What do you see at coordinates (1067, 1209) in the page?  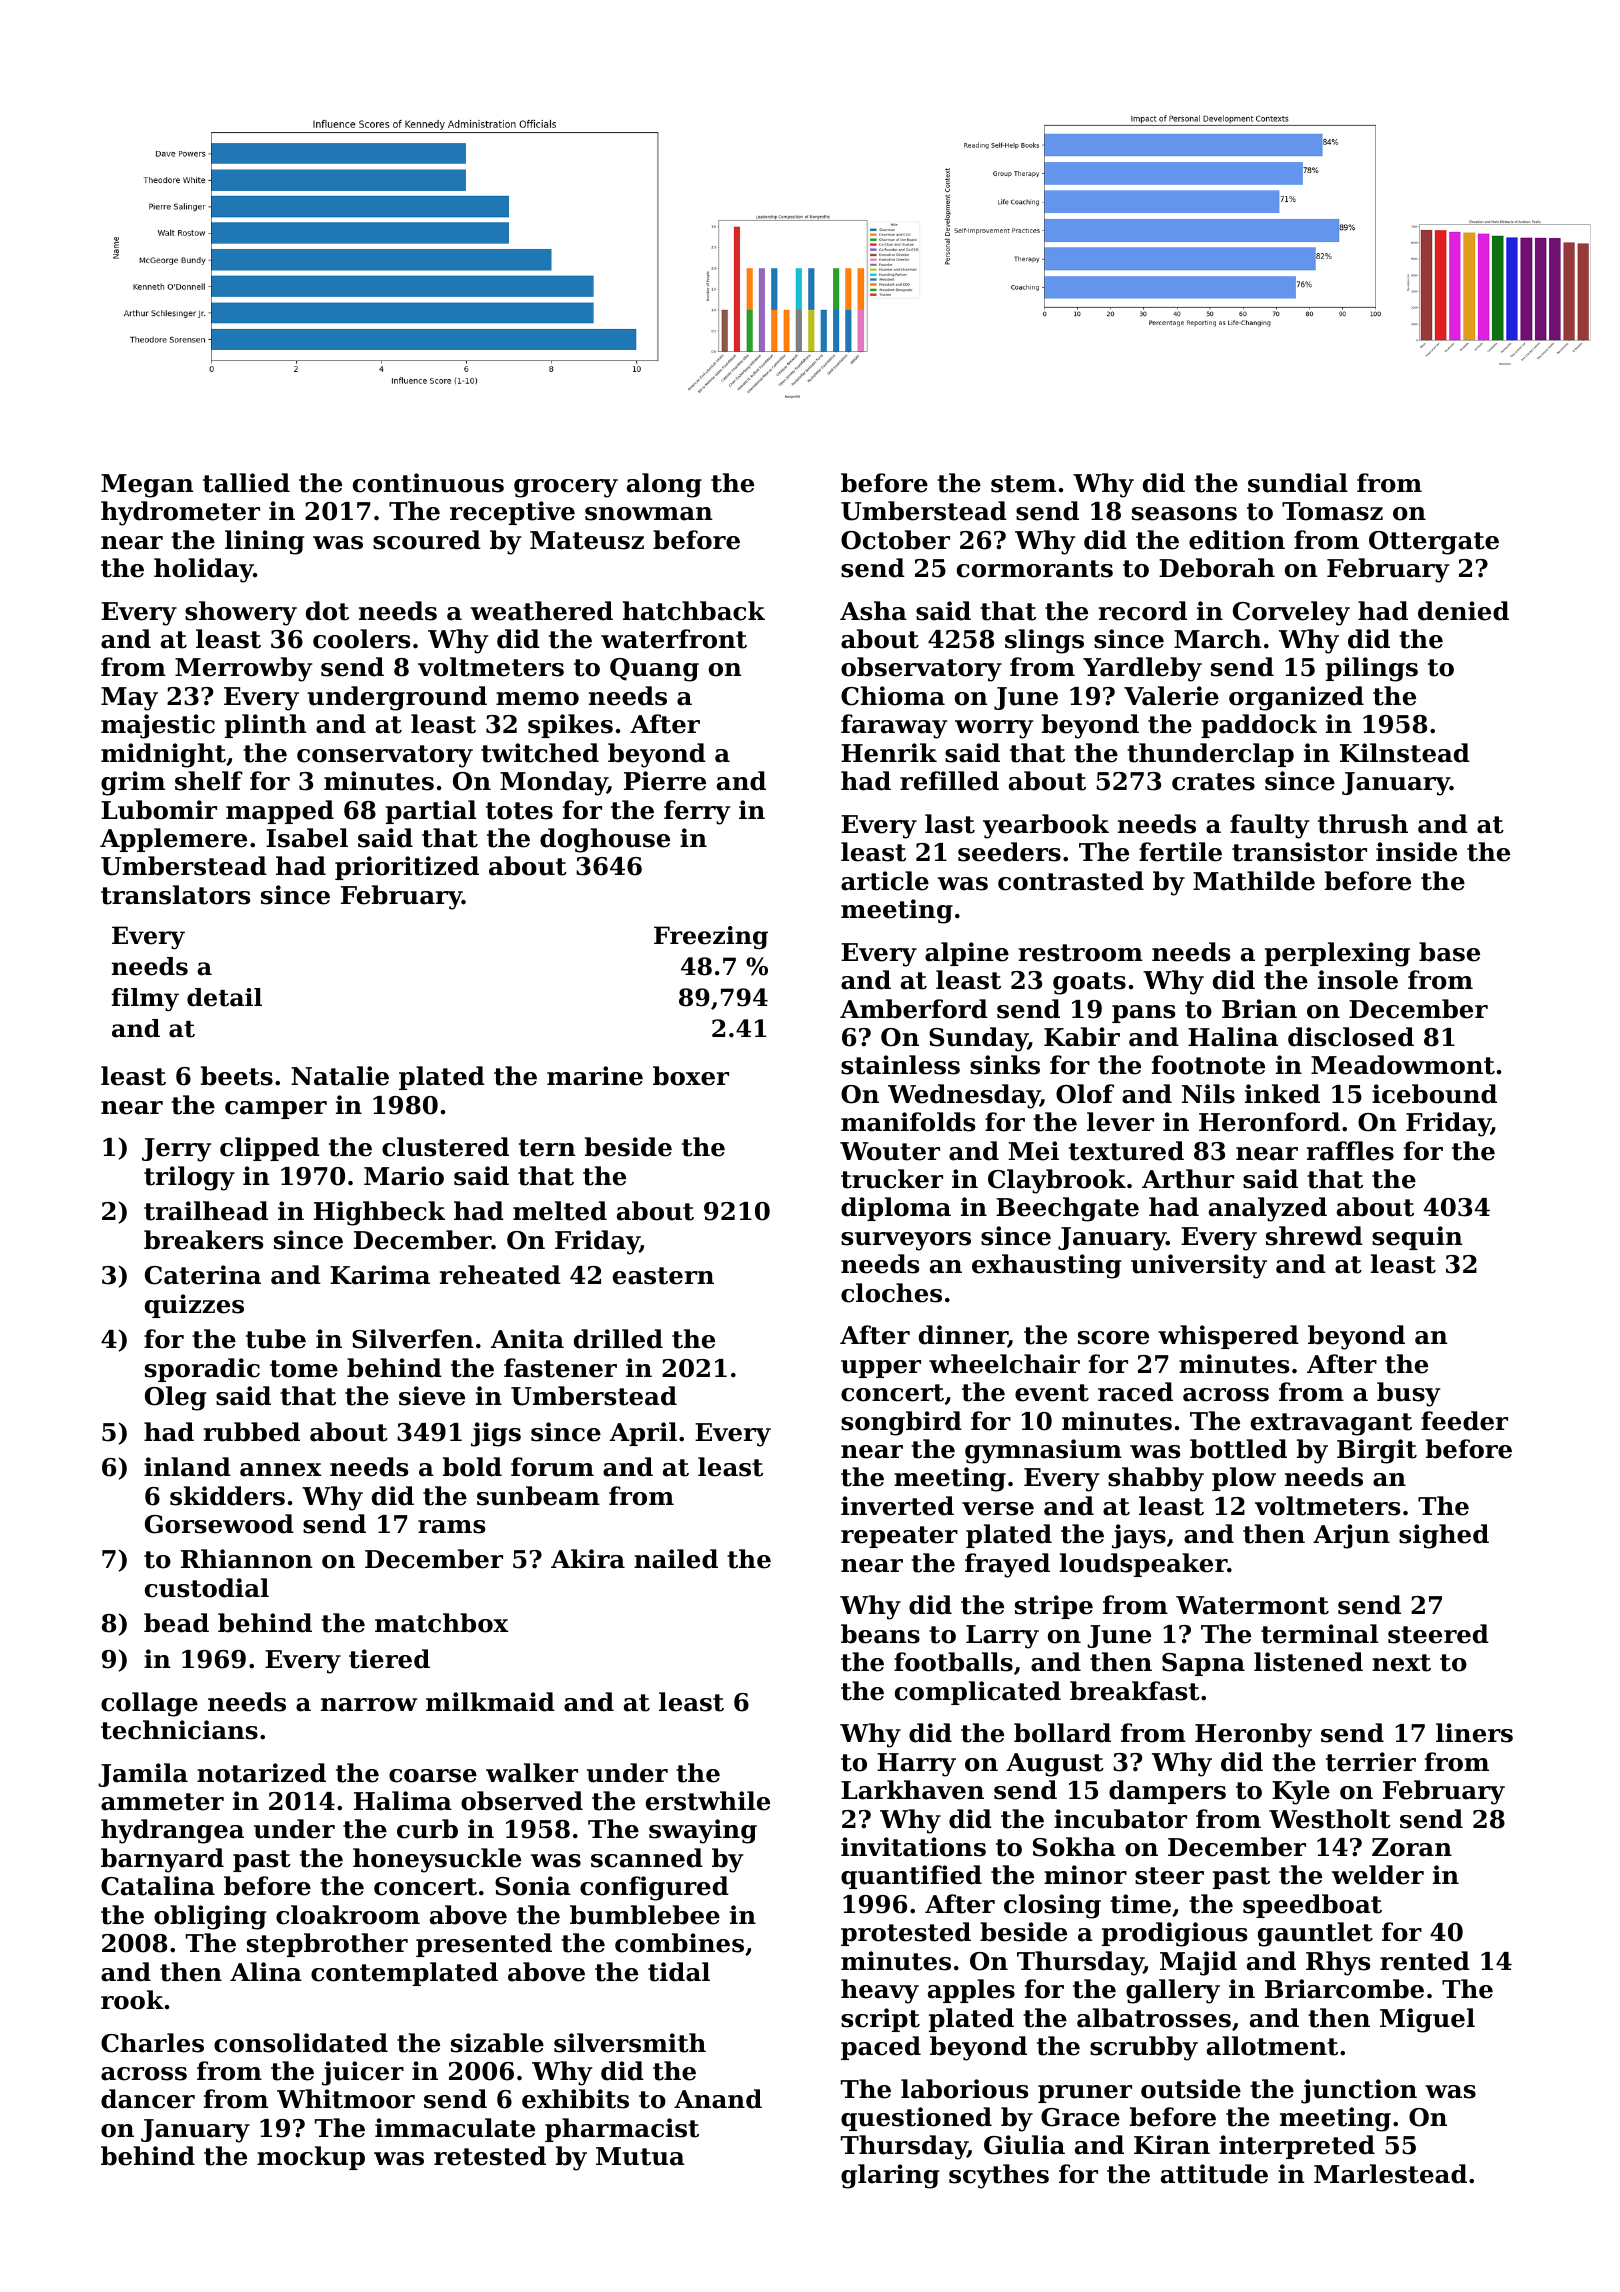 I see `Beechgate` at bounding box center [1067, 1209].
